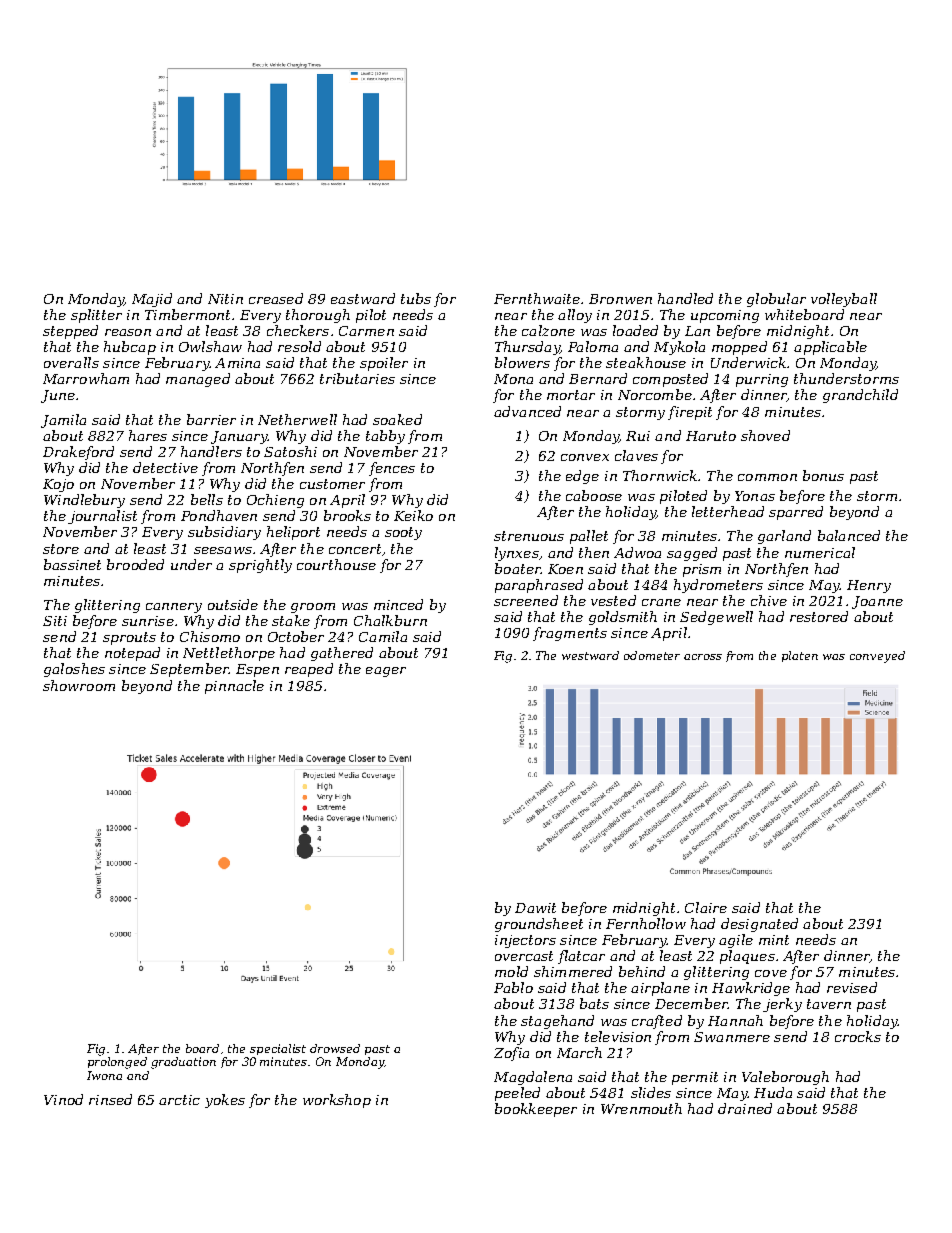 This screenshot has height=1233, width=952. What do you see at coordinates (363, 298) in the screenshot?
I see `eastward` at bounding box center [363, 298].
